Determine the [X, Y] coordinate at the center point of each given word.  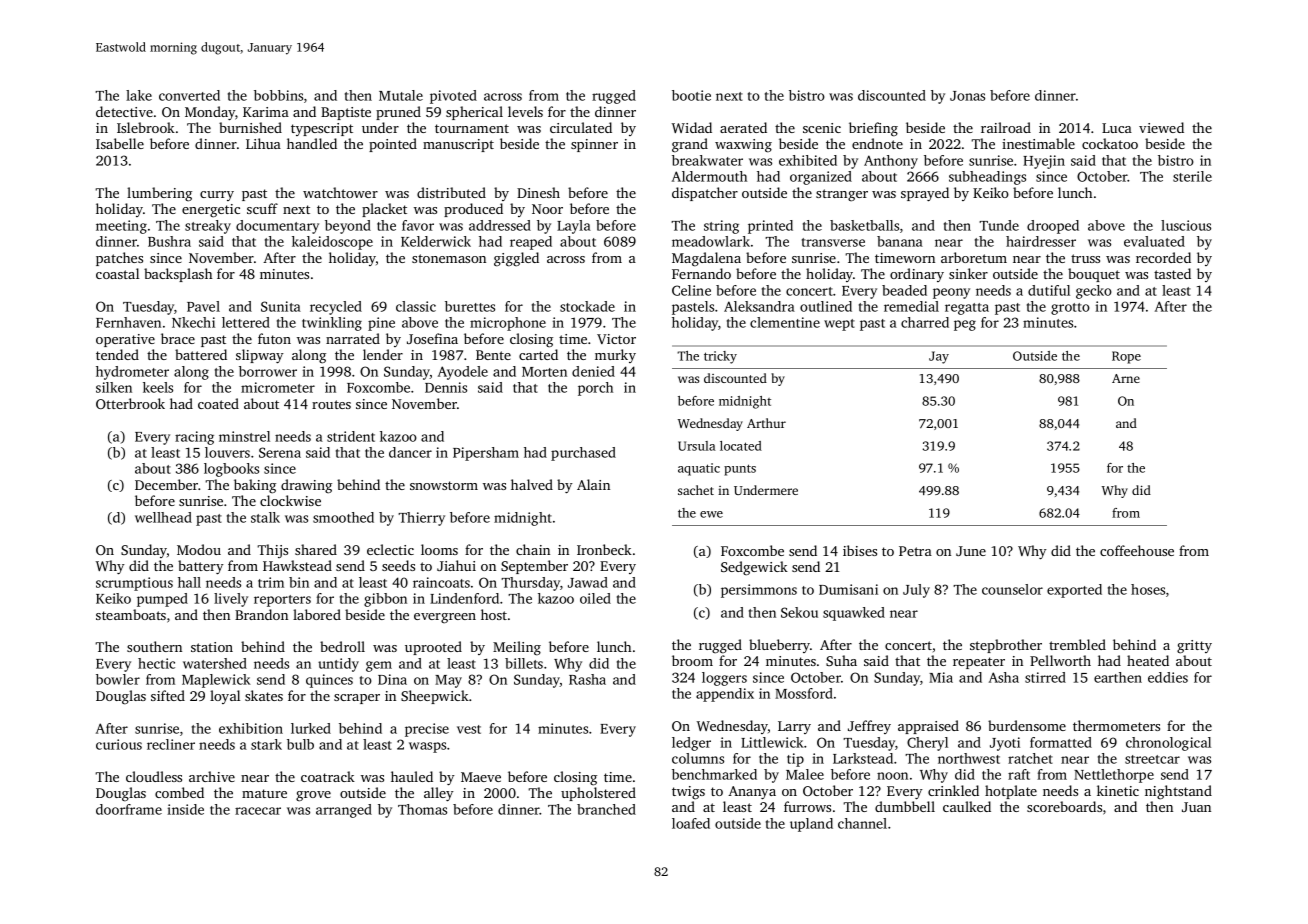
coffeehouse [1137, 550]
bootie [691, 95]
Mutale [401, 95]
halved [532, 484]
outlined [826, 306]
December [166, 484]
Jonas [967, 96]
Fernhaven [128, 322]
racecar [258, 811]
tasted [1172, 273]
